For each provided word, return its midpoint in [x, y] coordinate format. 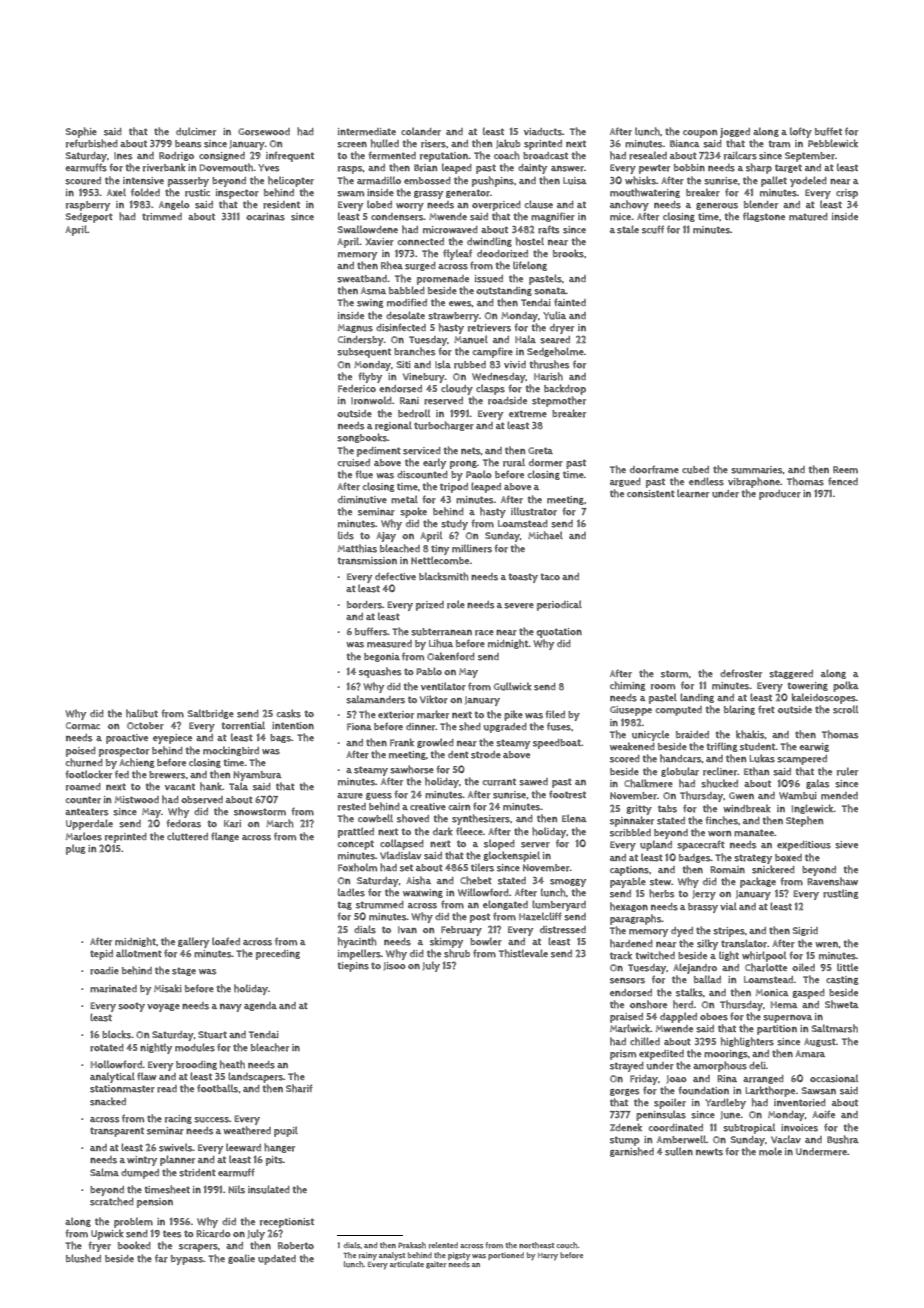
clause [538, 204]
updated [277, 1260]
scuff [653, 229]
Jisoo [394, 966]
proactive [127, 739]
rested [352, 807]
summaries [757, 470]
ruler [847, 771]
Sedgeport [89, 218]
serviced [422, 451]
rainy [368, 1256]
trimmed [162, 217]
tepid [101, 955]
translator [744, 943]
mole [770, 1151]
